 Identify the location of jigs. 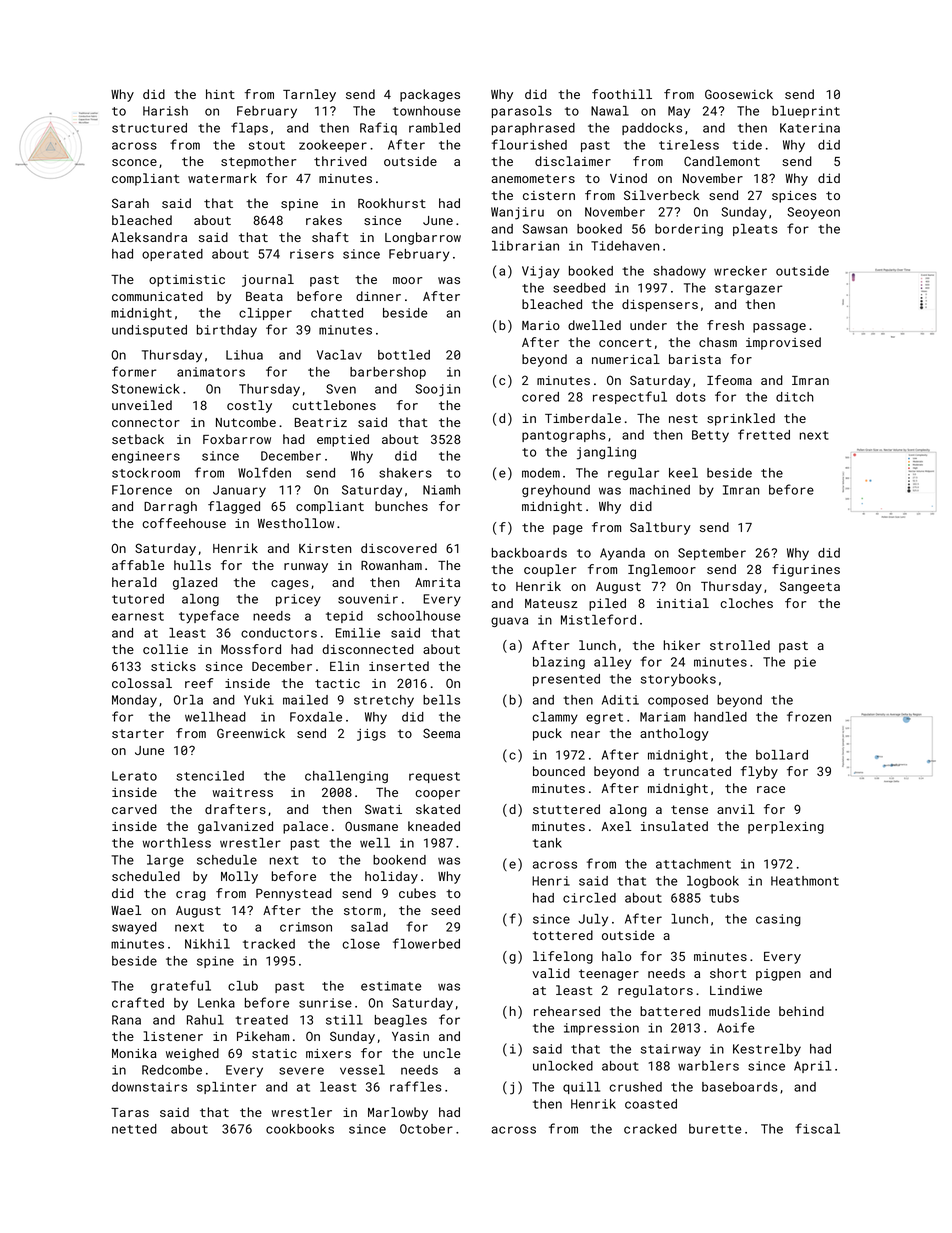
(371, 735).
